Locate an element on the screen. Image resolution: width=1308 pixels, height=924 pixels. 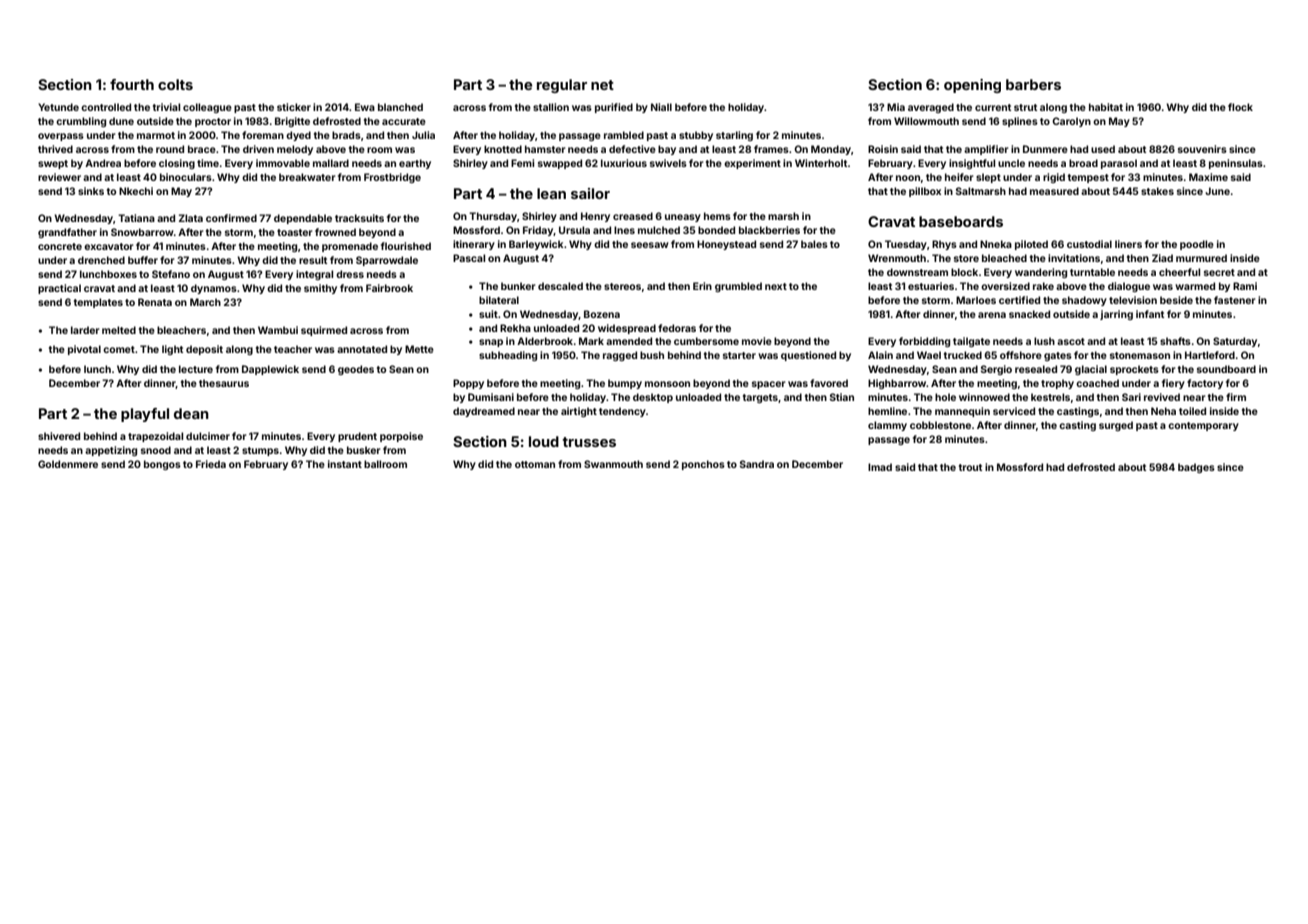
bleached is located at coordinates (1004, 258).
